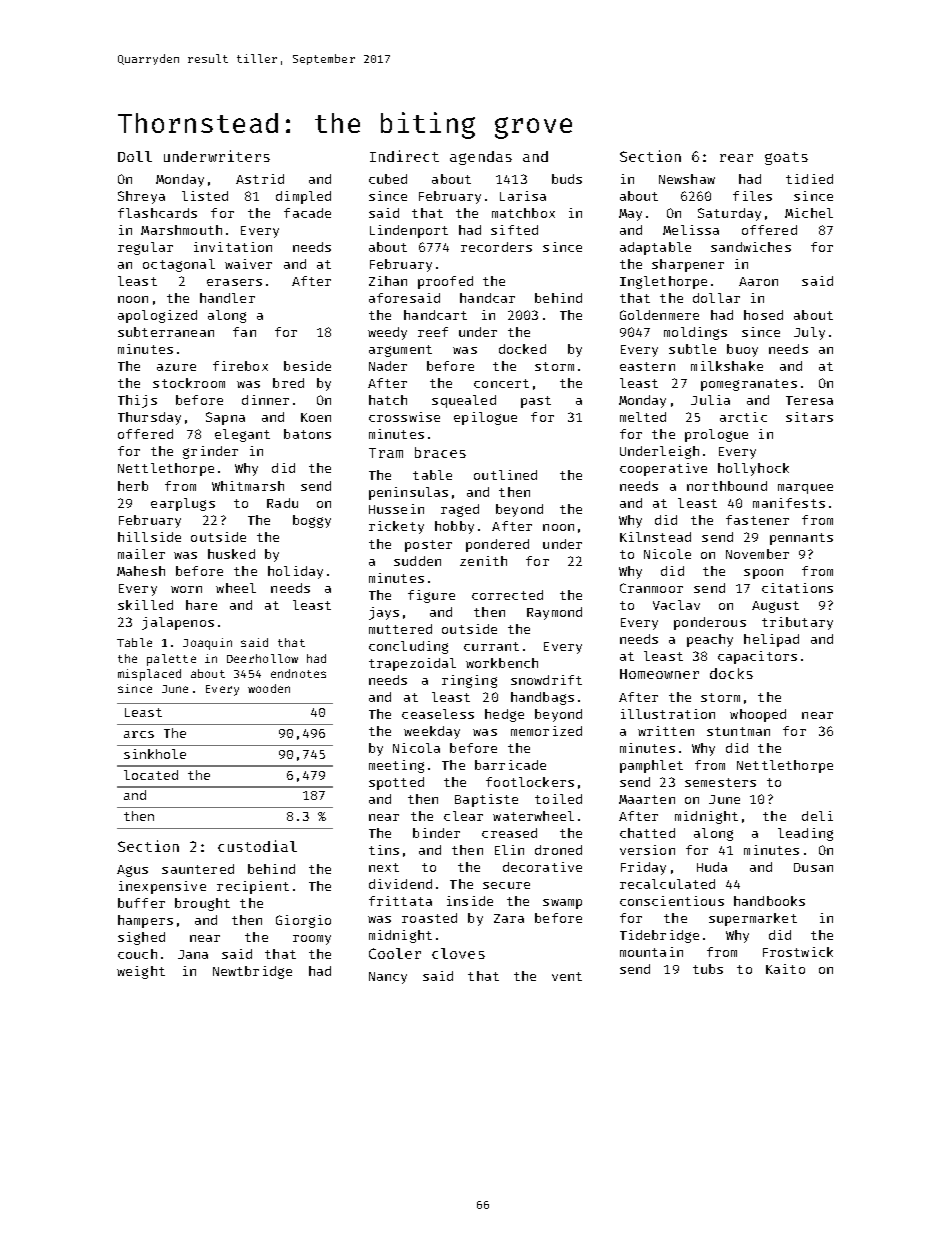 This page has width=952, height=1233. What do you see at coordinates (809, 400) in the page?
I see `Teresa` at bounding box center [809, 400].
